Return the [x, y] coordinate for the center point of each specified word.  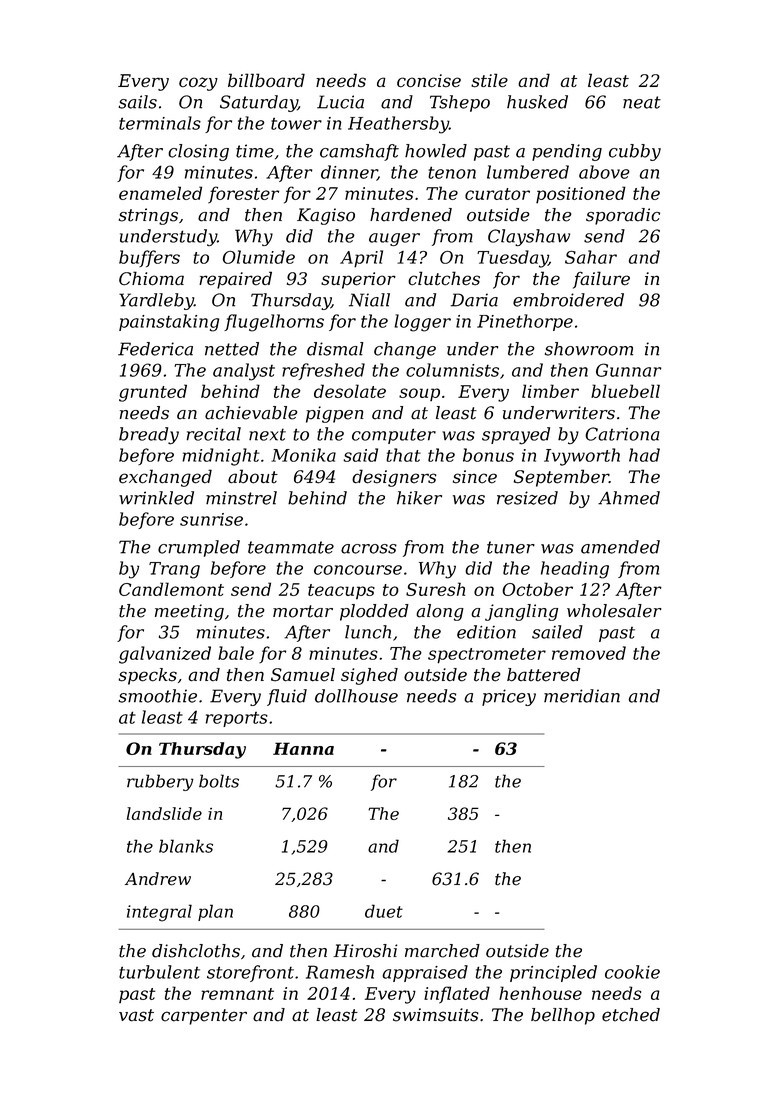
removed [589, 653]
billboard [266, 80]
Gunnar [628, 370]
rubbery [160, 782]
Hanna [303, 748]
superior [358, 280]
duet [384, 911]
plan [215, 912]
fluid [287, 697]
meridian [582, 696]
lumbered [528, 172]
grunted [153, 393]
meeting [189, 612]
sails [138, 102]
